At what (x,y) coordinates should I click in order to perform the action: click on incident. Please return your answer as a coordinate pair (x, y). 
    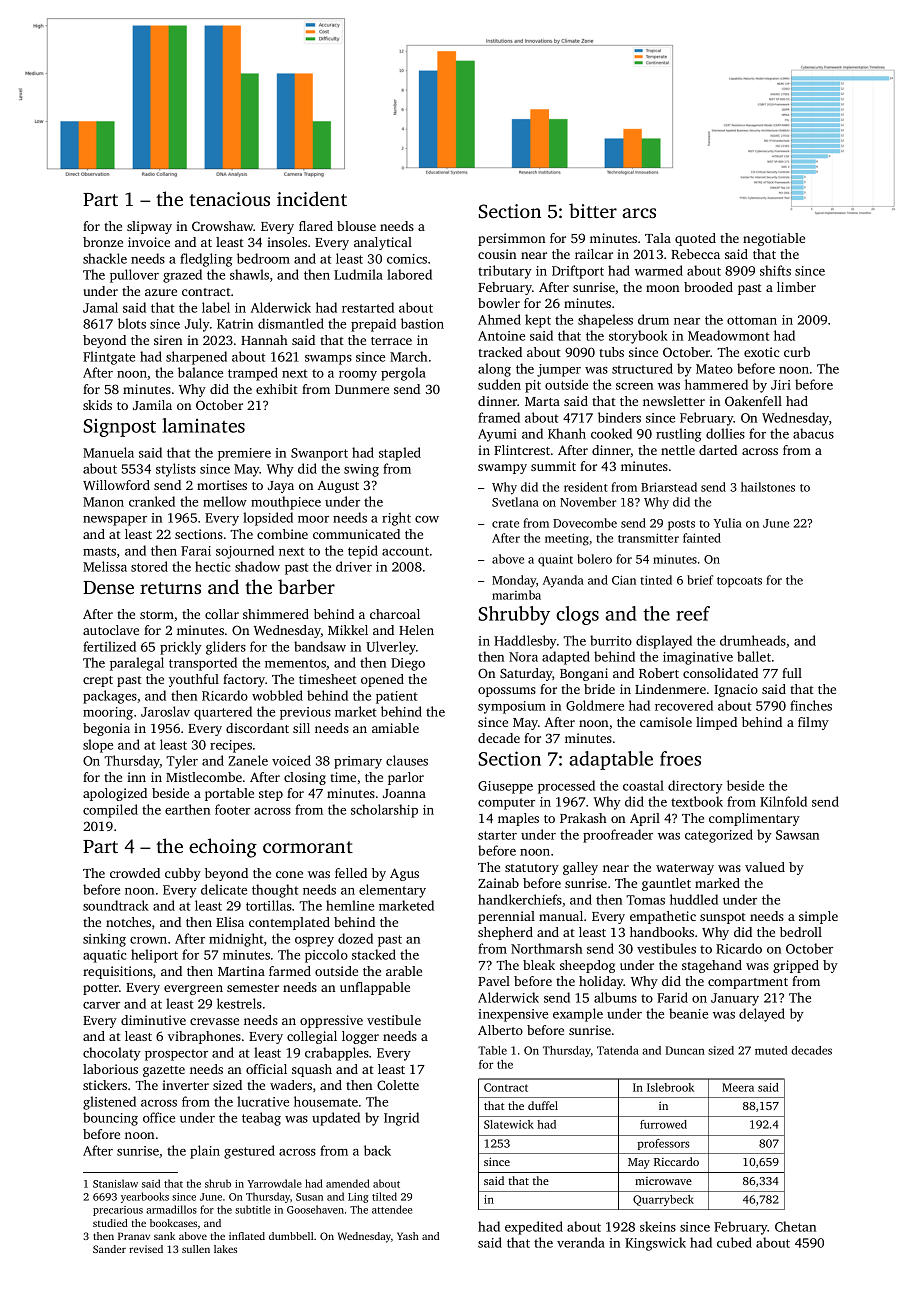
    Looking at the image, I should click on (312, 198).
